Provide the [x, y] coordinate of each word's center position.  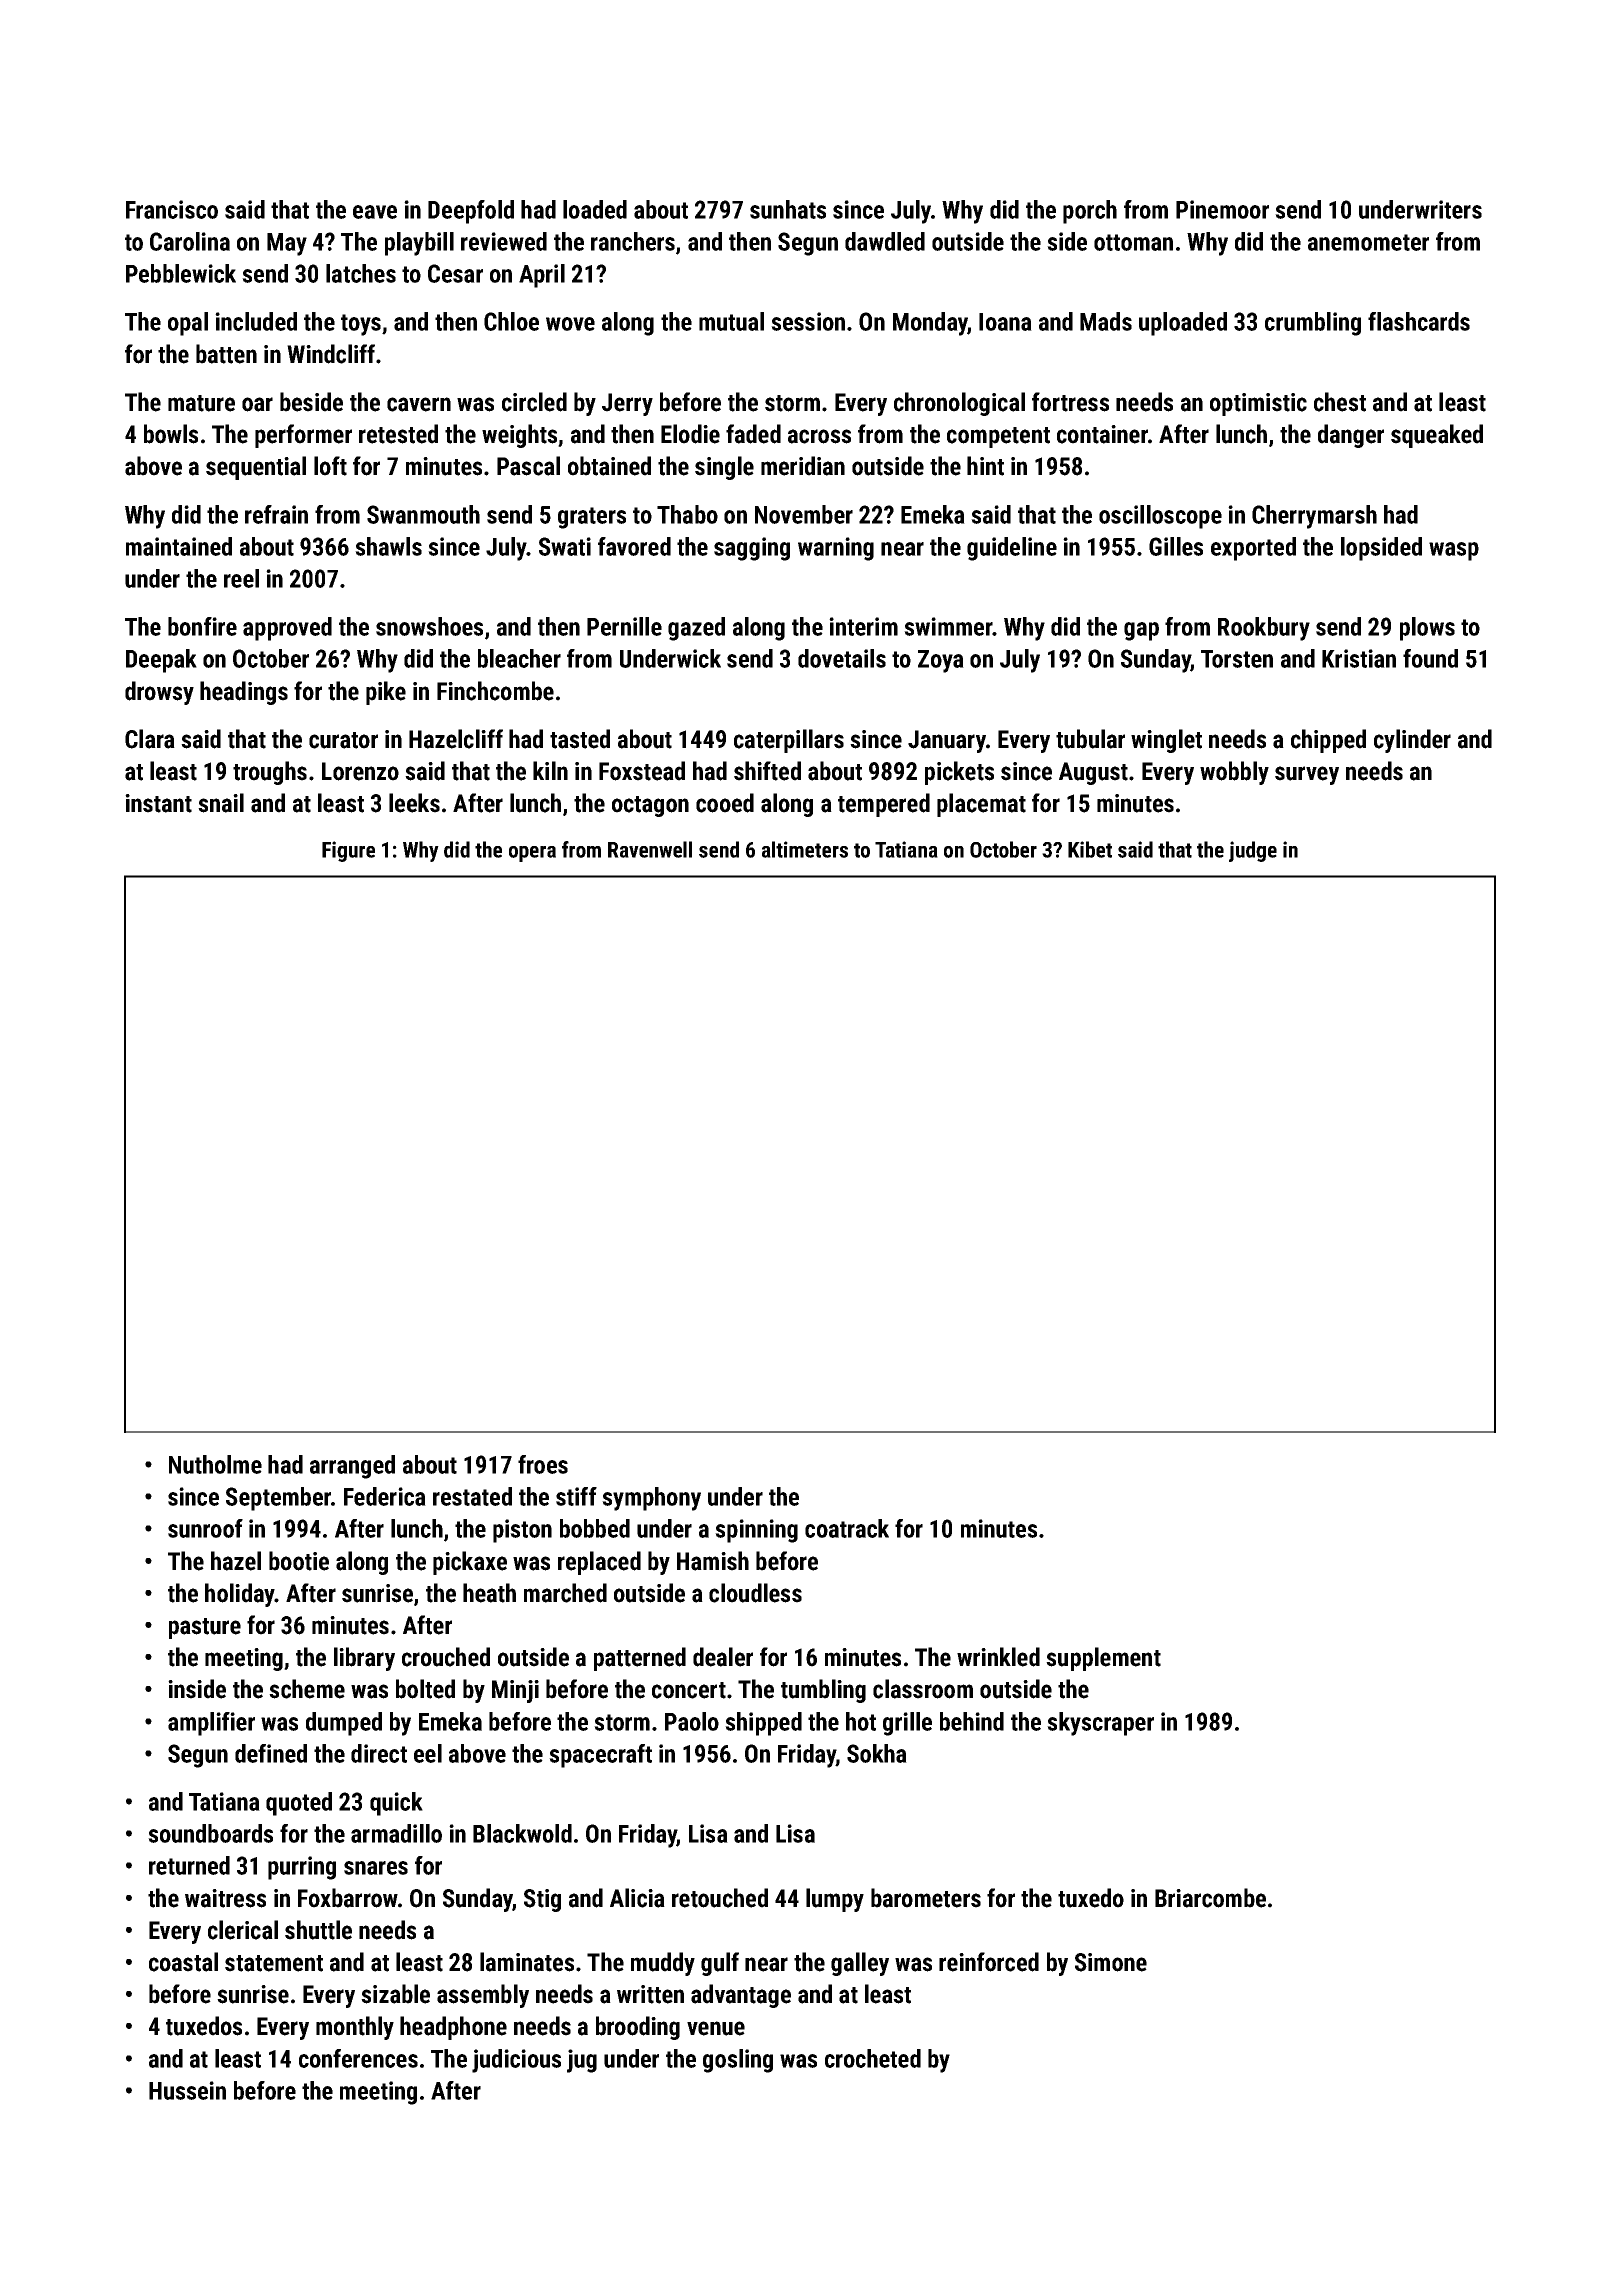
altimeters [805, 849]
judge [1253, 851]
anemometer [1368, 242]
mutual [731, 321]
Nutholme [215, 1464]
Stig [542, 1900]
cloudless [755, 1593]
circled [534, 402]
